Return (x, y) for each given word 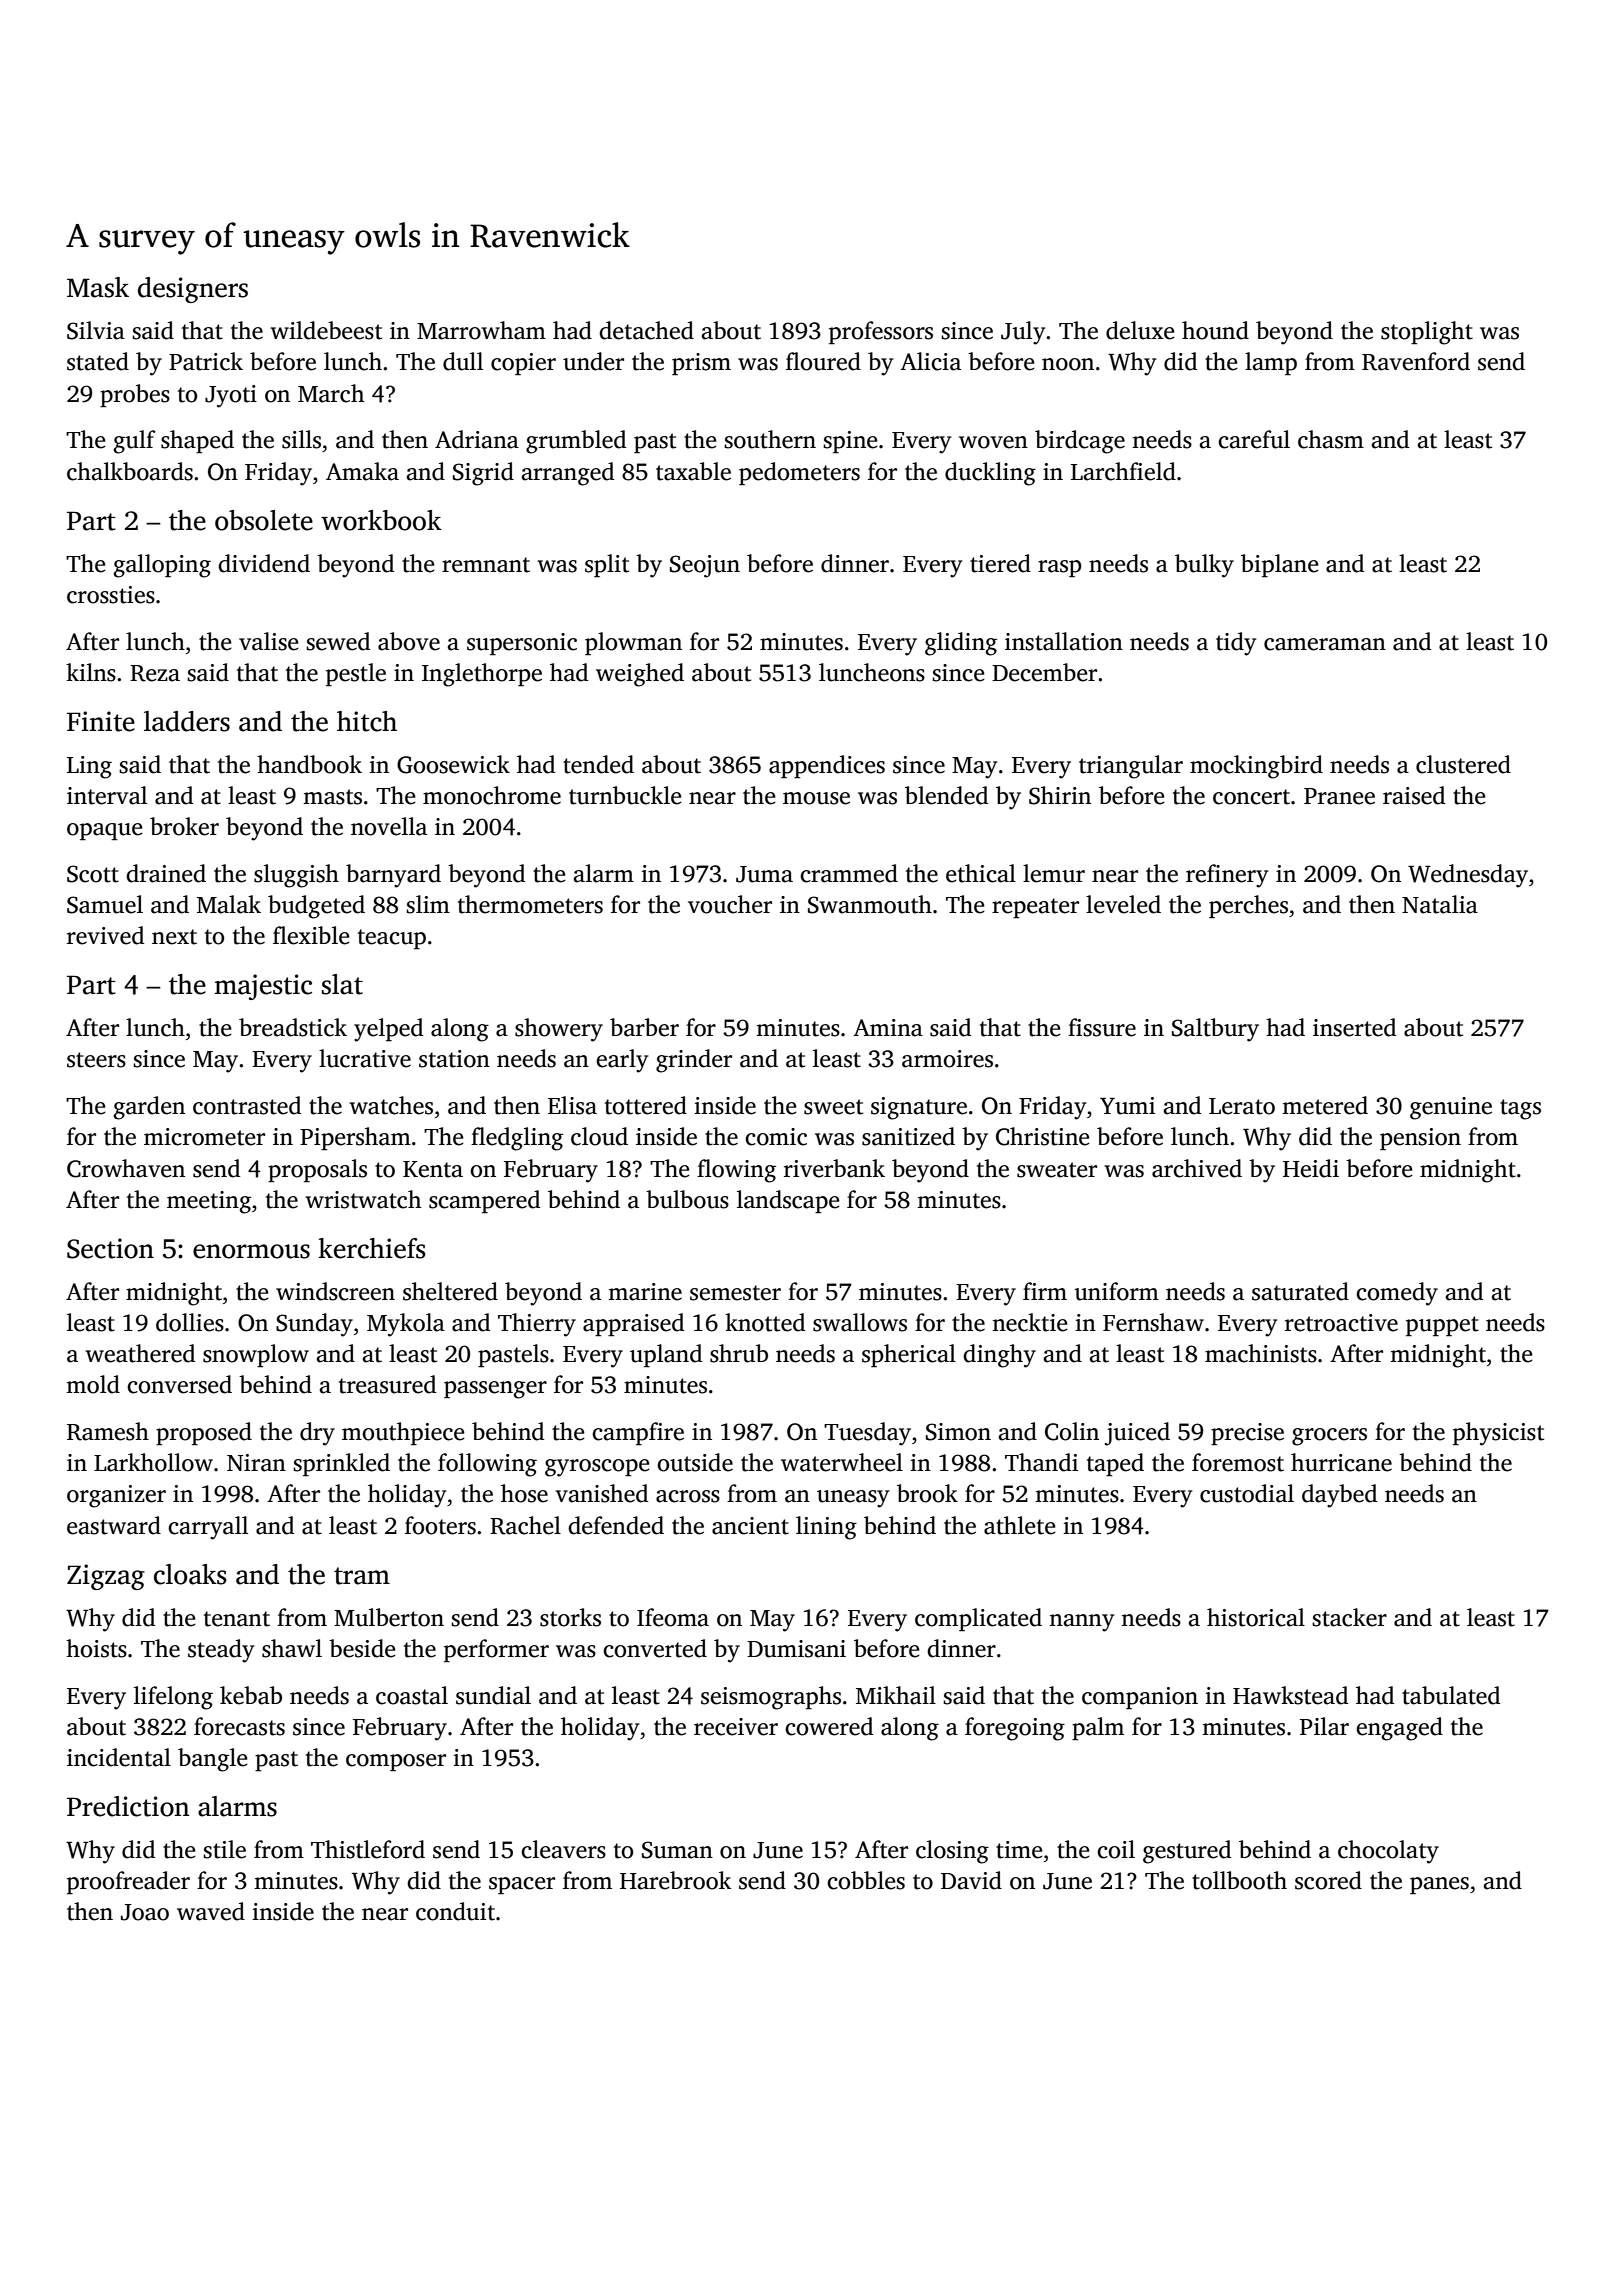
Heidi (1311, 1168)
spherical (909, 1355)
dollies (190, 1322)
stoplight (1427, 333)
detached (646, 330)
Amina (888, 1028)
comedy (1397, 1294)
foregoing (1015, 1729)
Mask (98, 287)
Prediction (128, 1806)
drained (166, 873)
